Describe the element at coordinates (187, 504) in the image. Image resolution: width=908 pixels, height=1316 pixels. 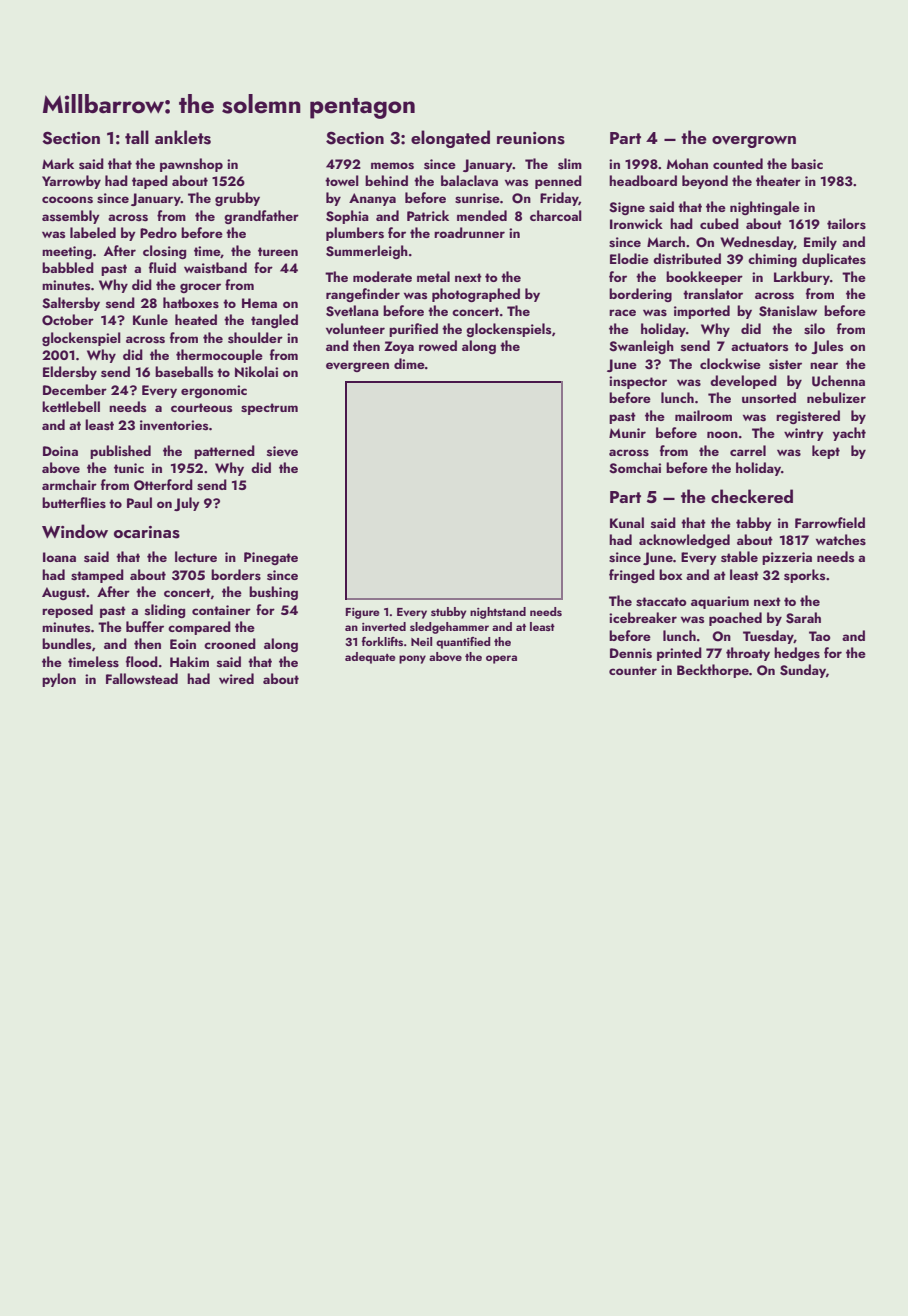
I see `July` at that location.
